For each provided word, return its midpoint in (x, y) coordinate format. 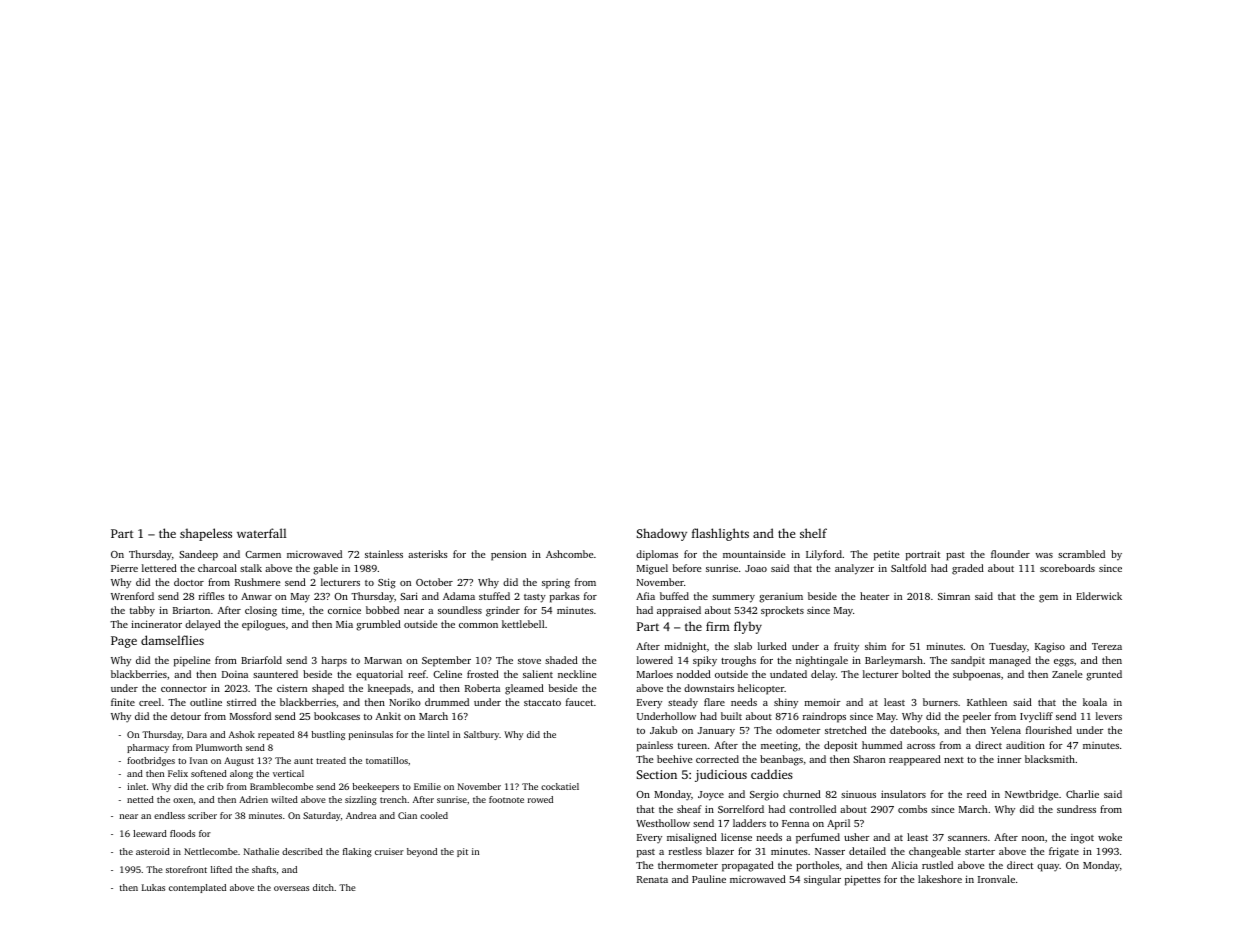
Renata (652, 879)
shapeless (206, 534)
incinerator (156, 624)
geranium (781, 598)
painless (655, 746)
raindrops (824, 717)
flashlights (720, 534)
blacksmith (1050, 759)
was (1044, 555)
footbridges (151, 761)
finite (123, 702)
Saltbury (481, 735)
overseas (291, 888)
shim (875, 646)
